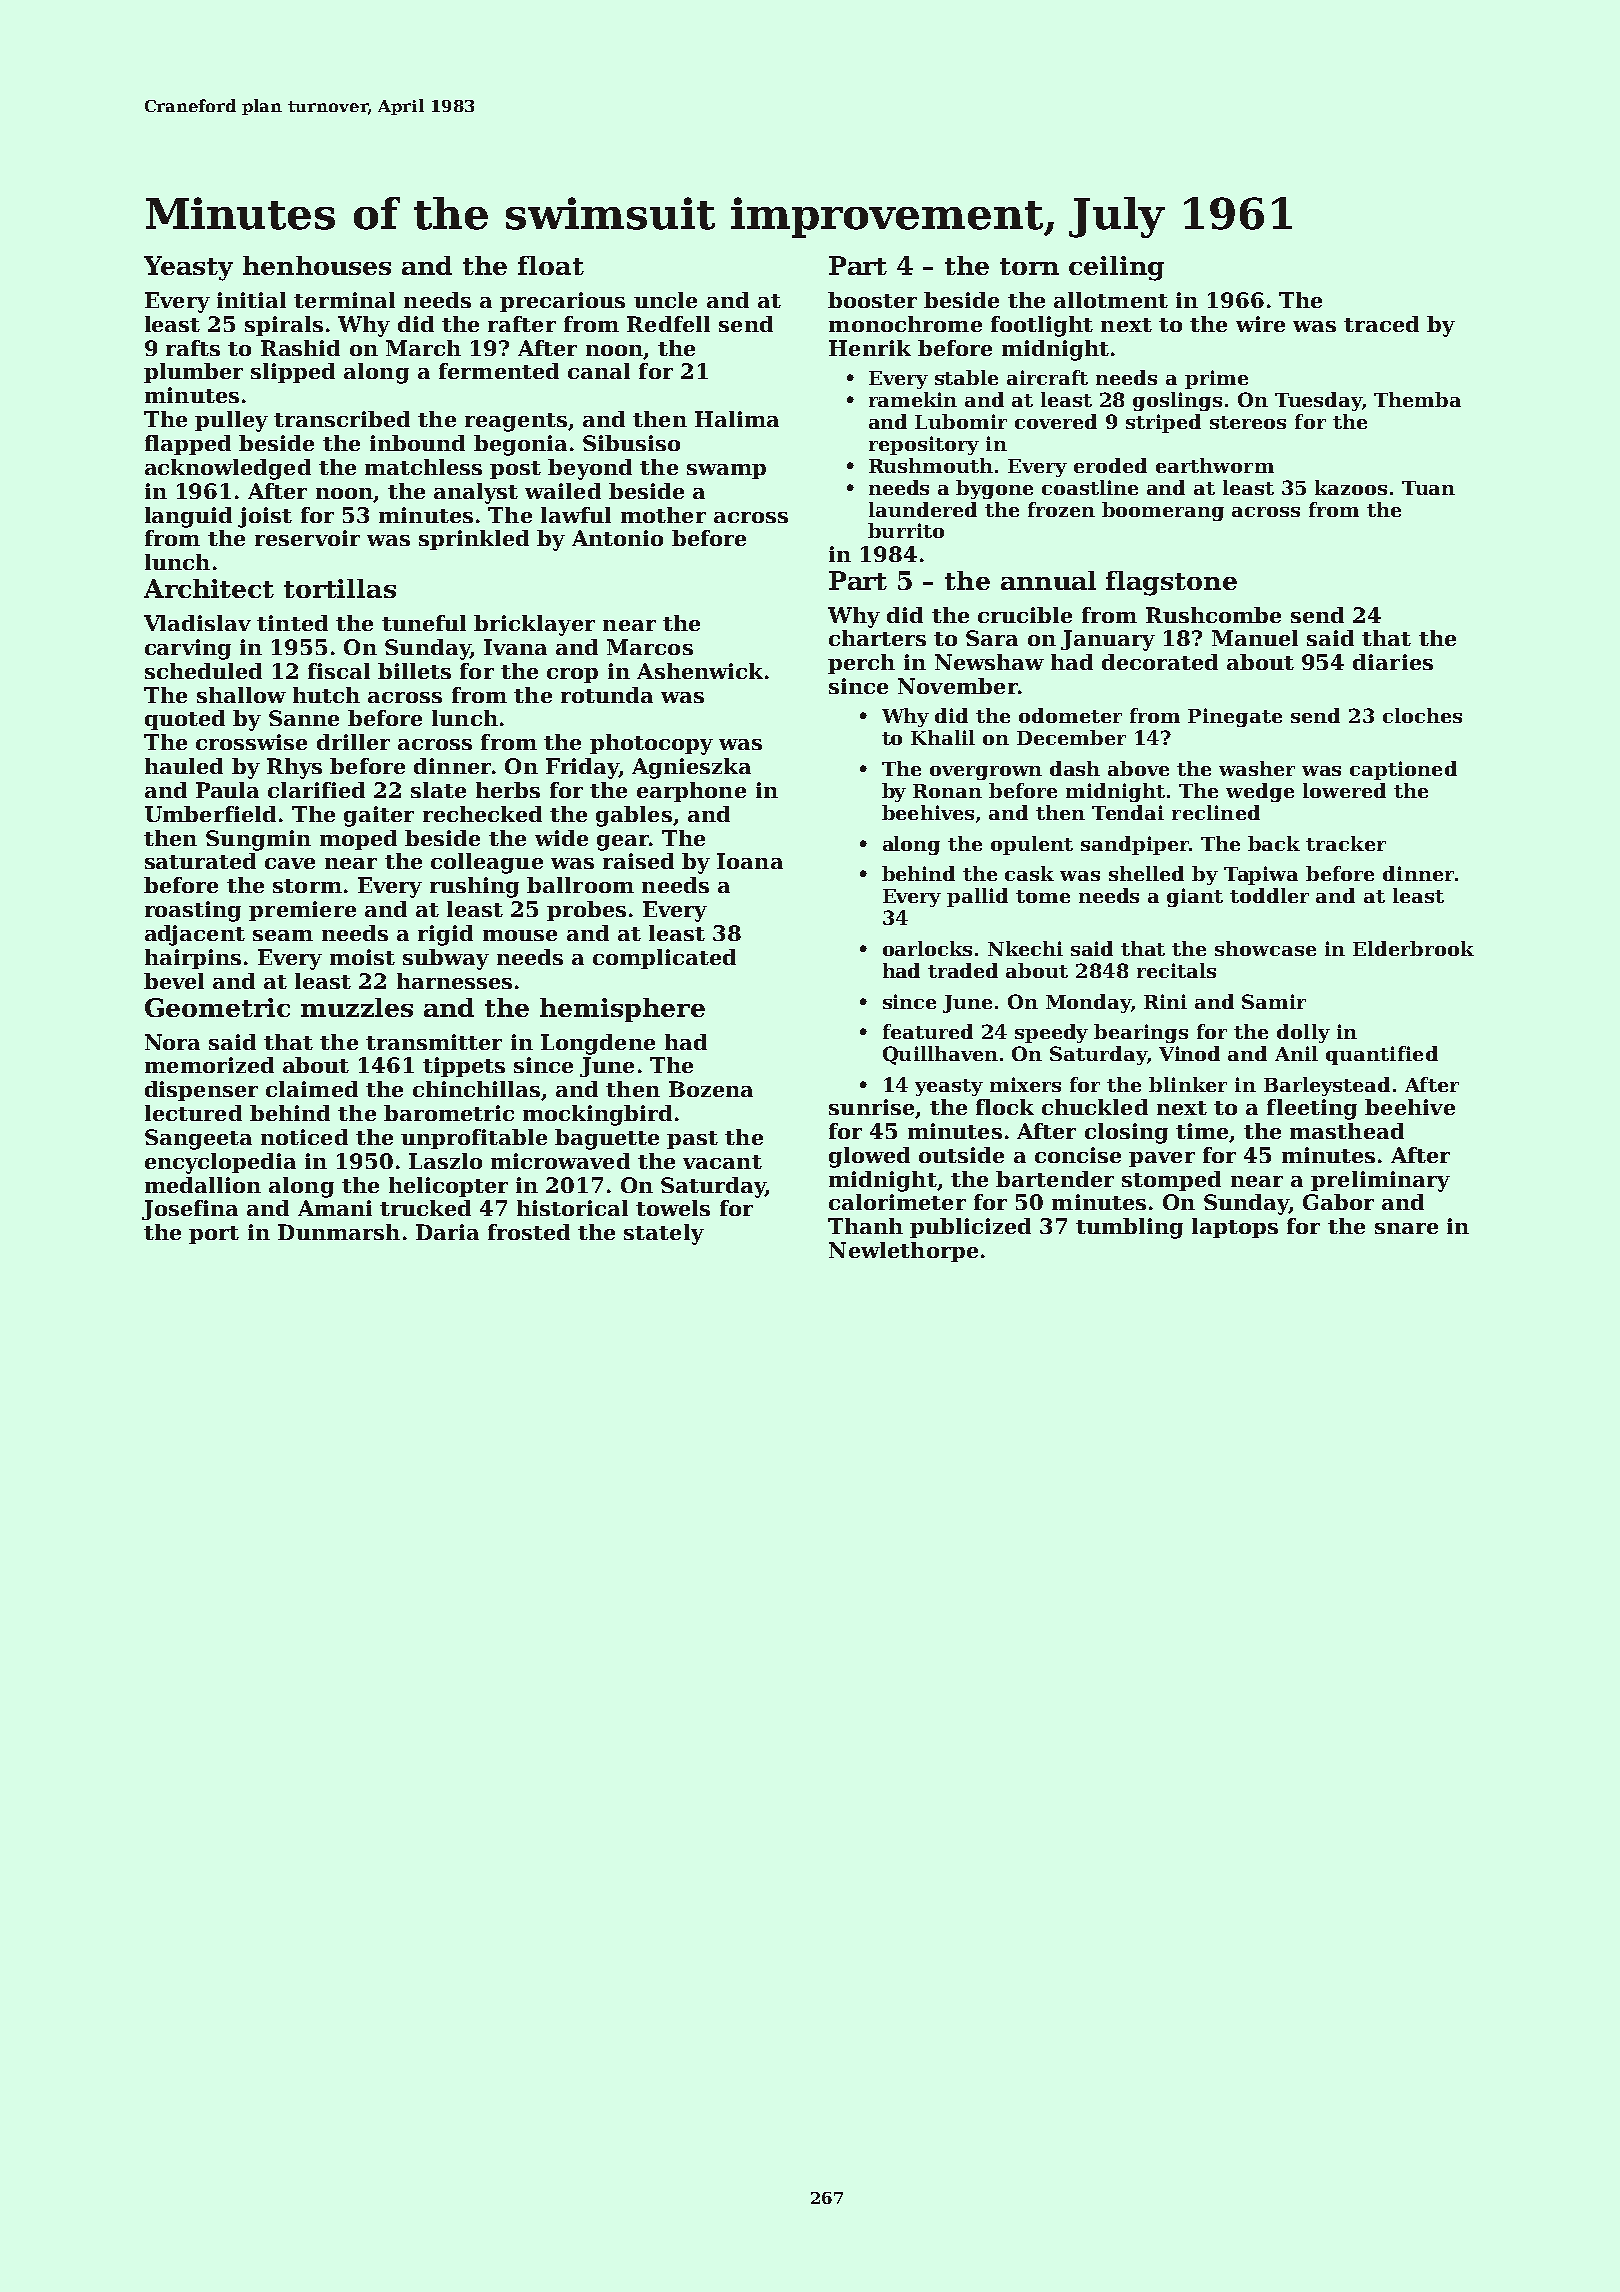 The image size is (1620, 2292). What do you see at coordinates (200, 861) in the page?
I see `saturated` at bounding box center [200, 861].
